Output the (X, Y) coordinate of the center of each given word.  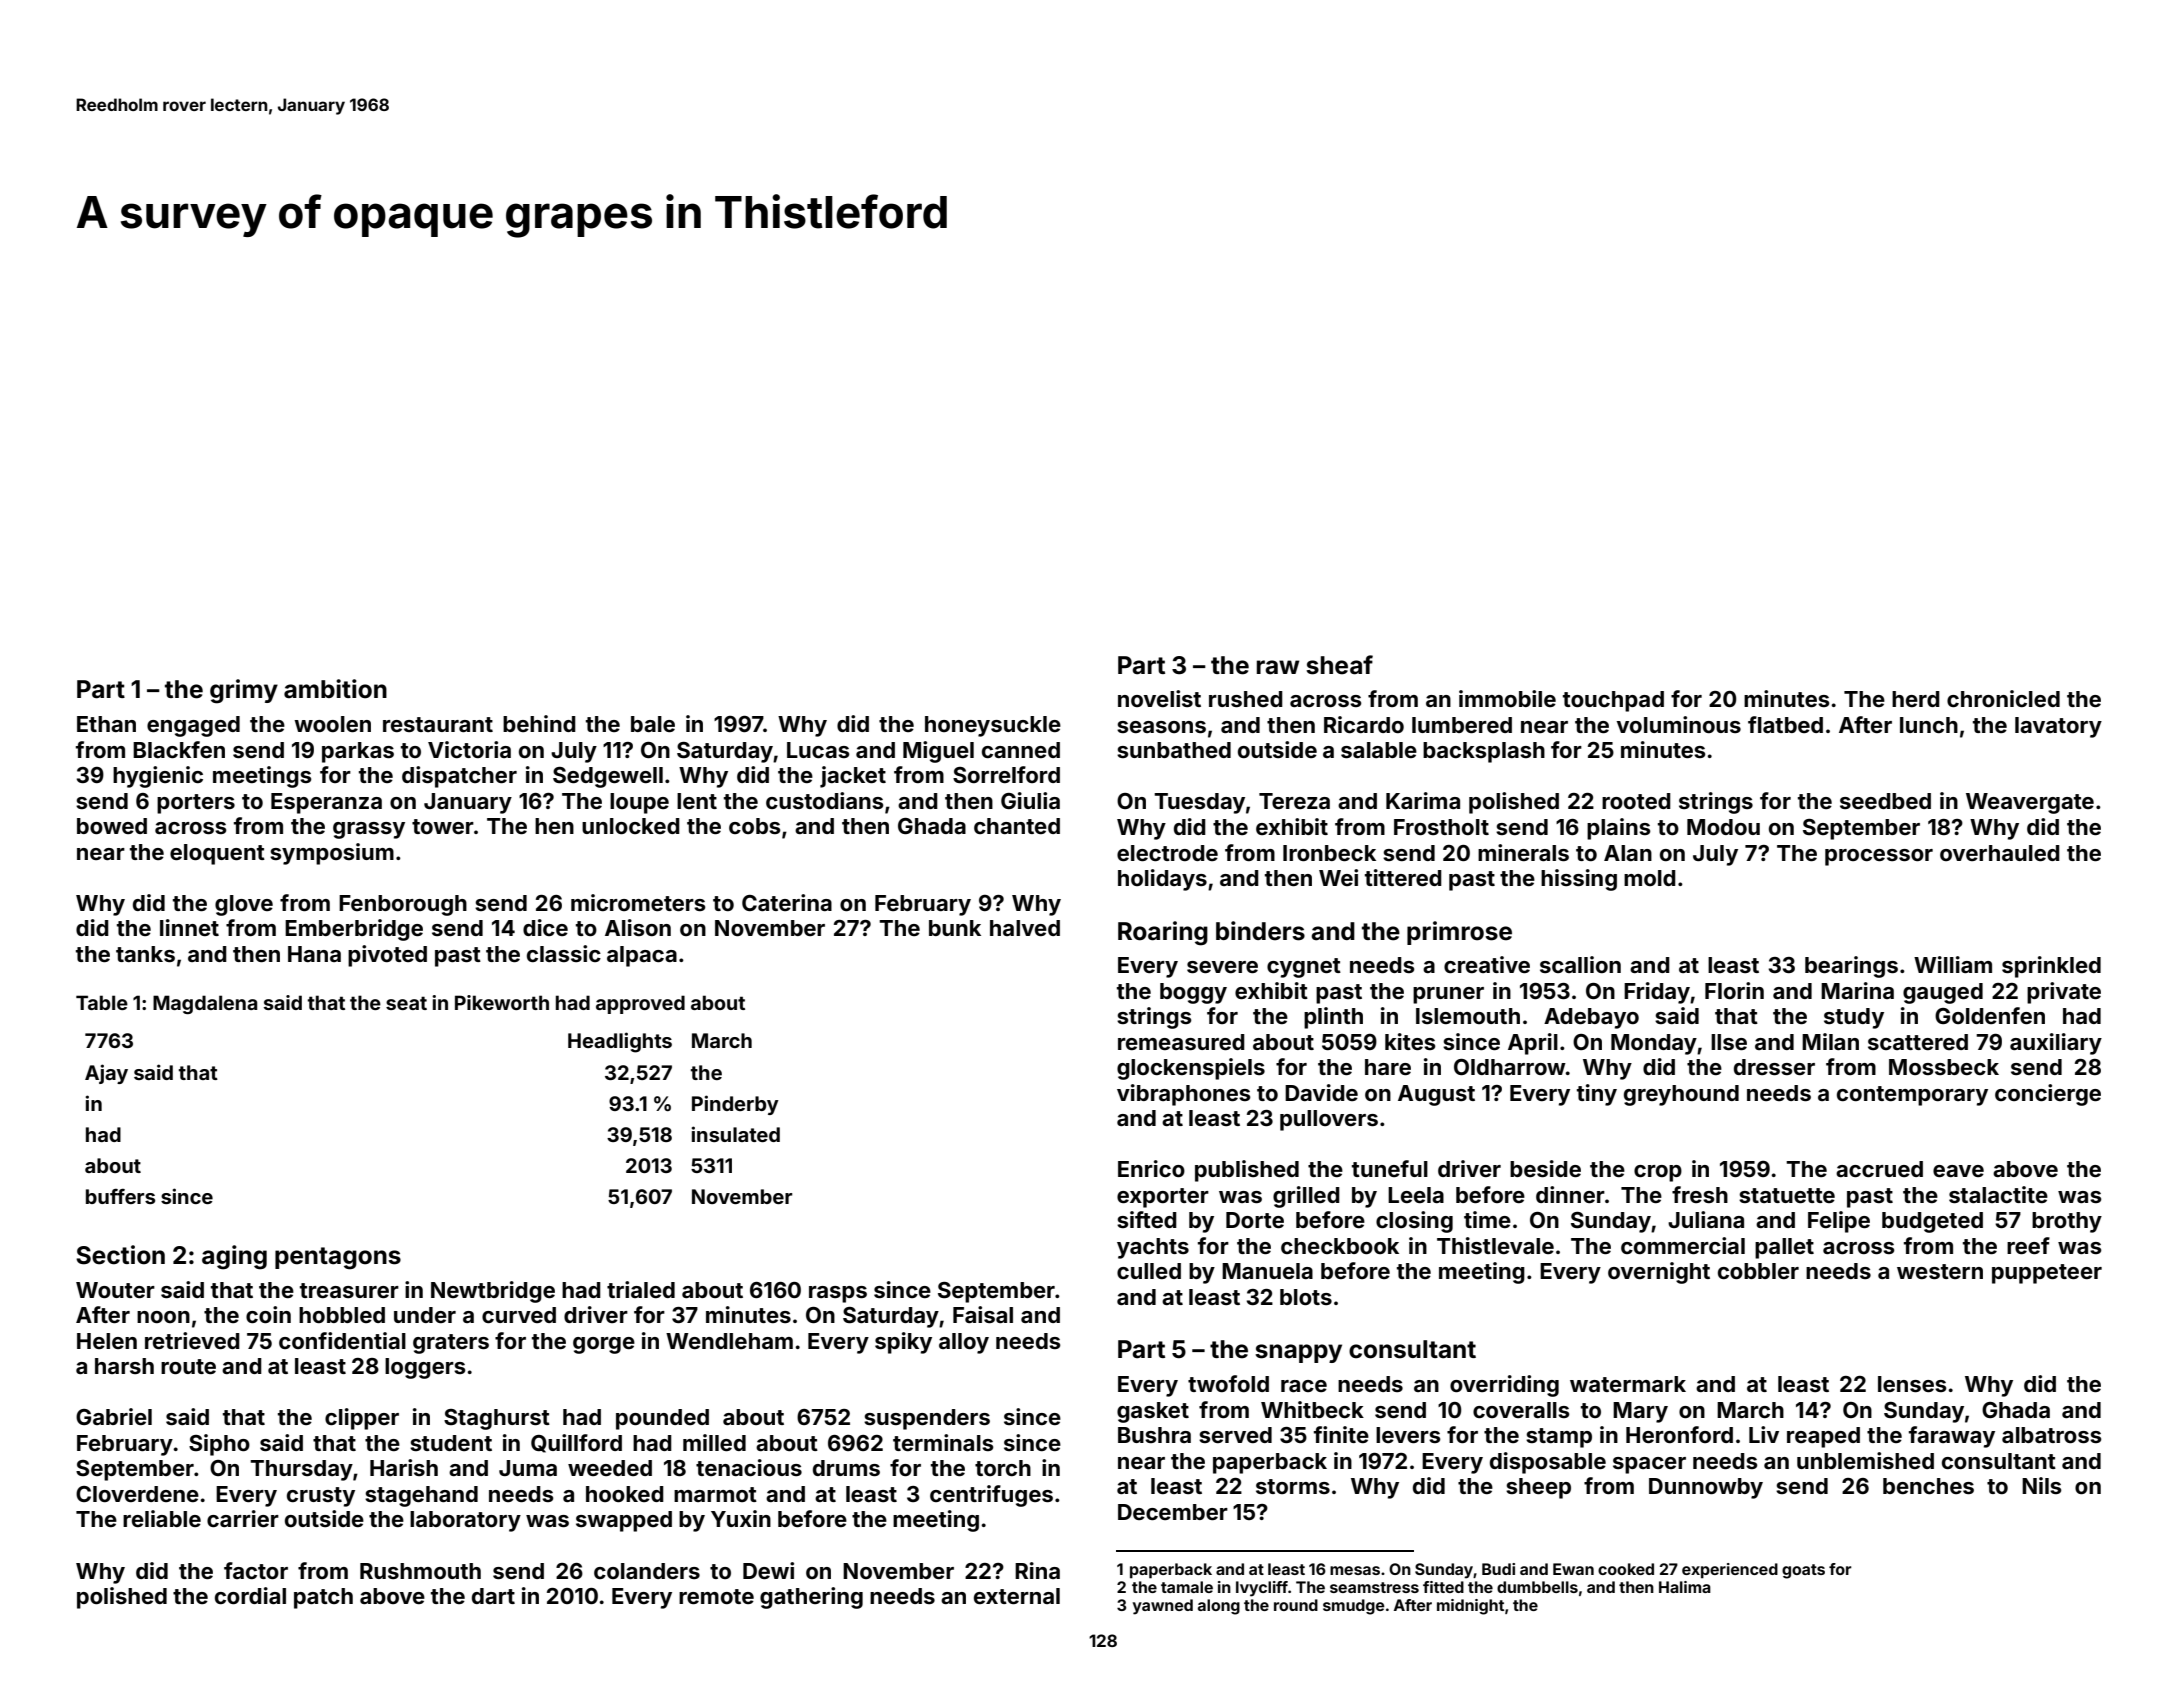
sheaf (1339, 665)
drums (846, 1468)
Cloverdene (137, 1494)
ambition (335, 689)
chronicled (2003, 698)
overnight (1659, 1273)
